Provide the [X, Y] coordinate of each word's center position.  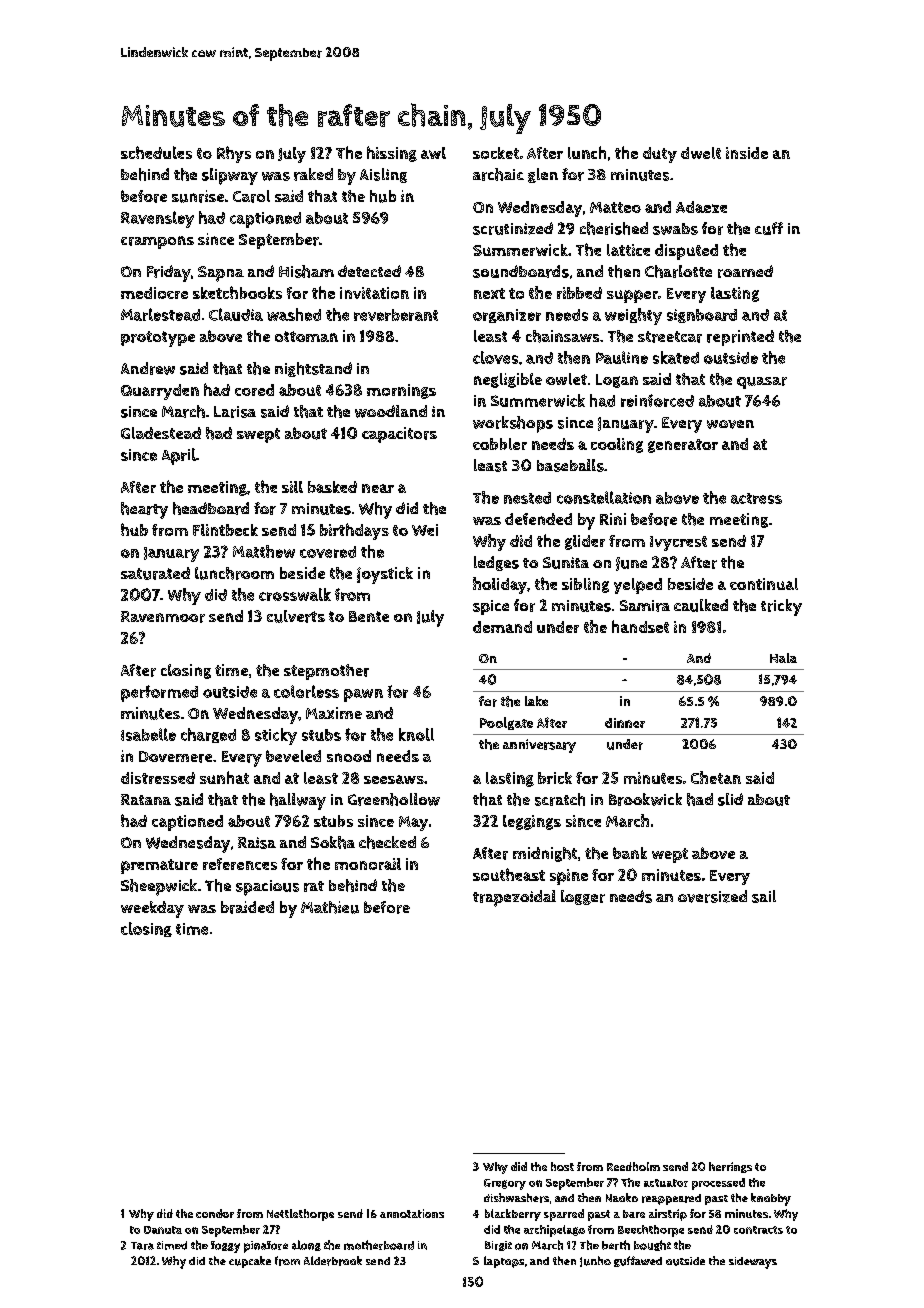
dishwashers [516, 1198]
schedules [156, 152]
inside [747, 153]
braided [247, 907]
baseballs [570, 465]
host [562, 1166]
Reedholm [633, 1166]
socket [496, 153]
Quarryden [160, 392]
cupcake [250, 1262]
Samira [645, 606]
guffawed [638, 1261]
